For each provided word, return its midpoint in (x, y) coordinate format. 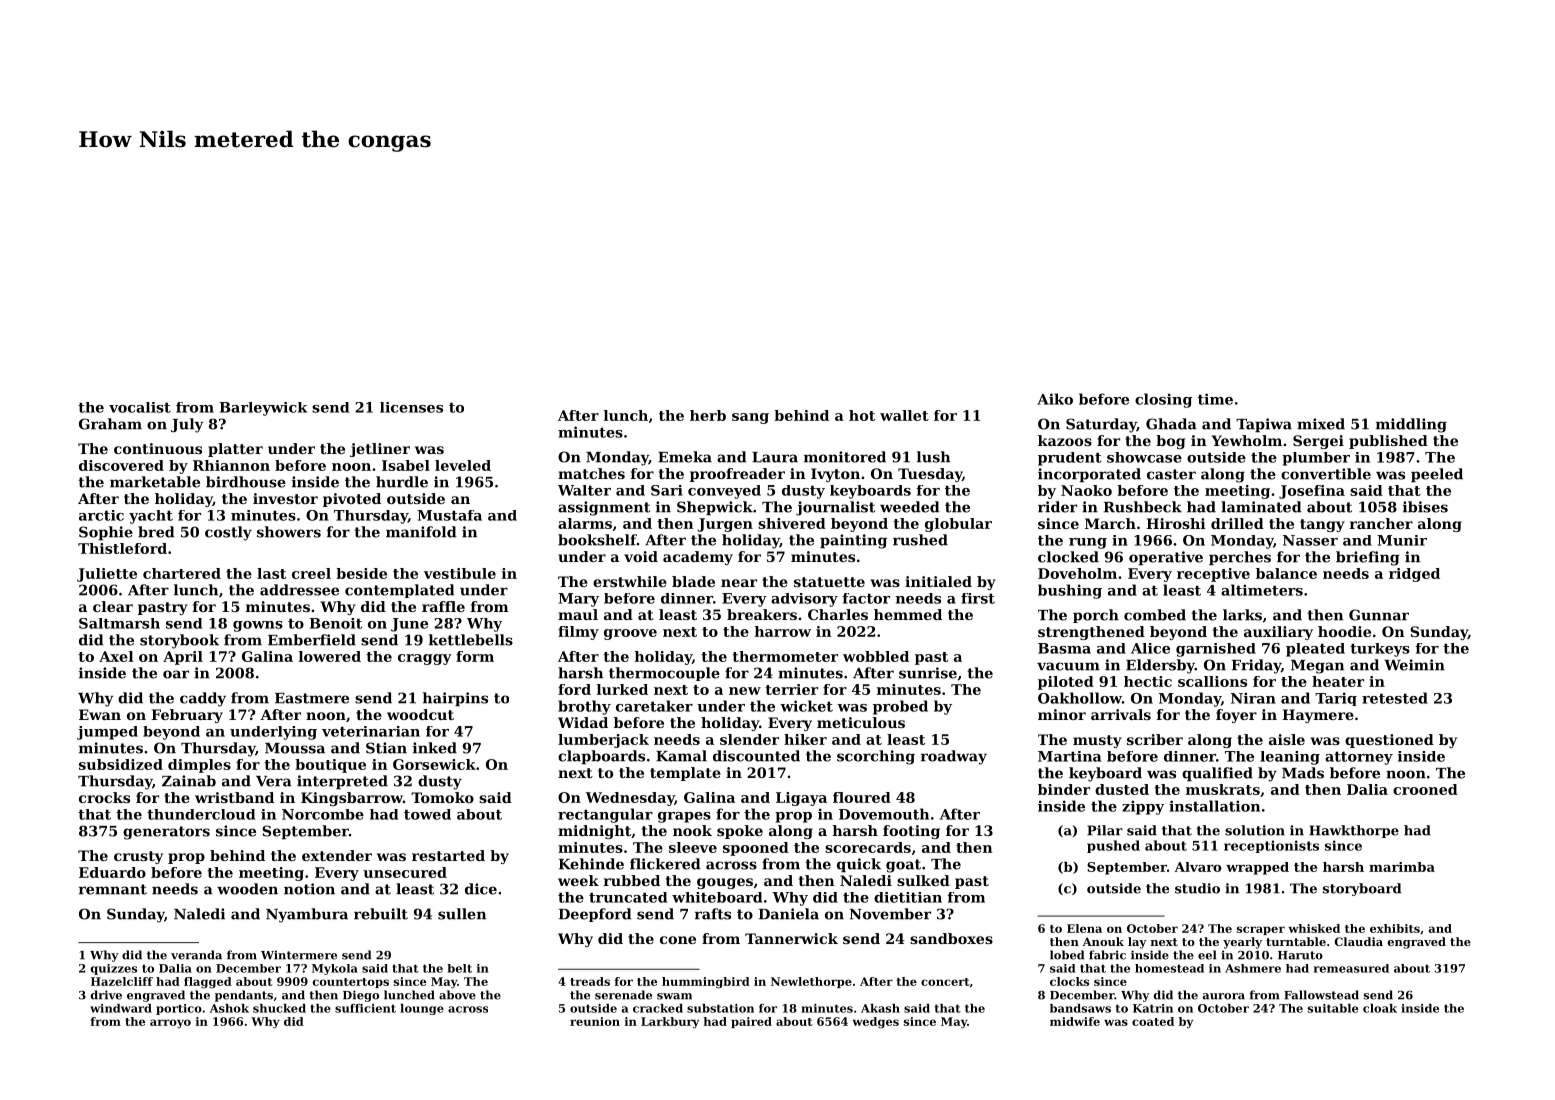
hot (862, 415)
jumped (107, 733)
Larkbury (670, 1023)
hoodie (1344, 631)
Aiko (1055, 399)
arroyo (170, 1023)
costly (228, 533)
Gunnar (1379, 615)
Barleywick (263, 409)
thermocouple (664, 674)
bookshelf (597, 540)
